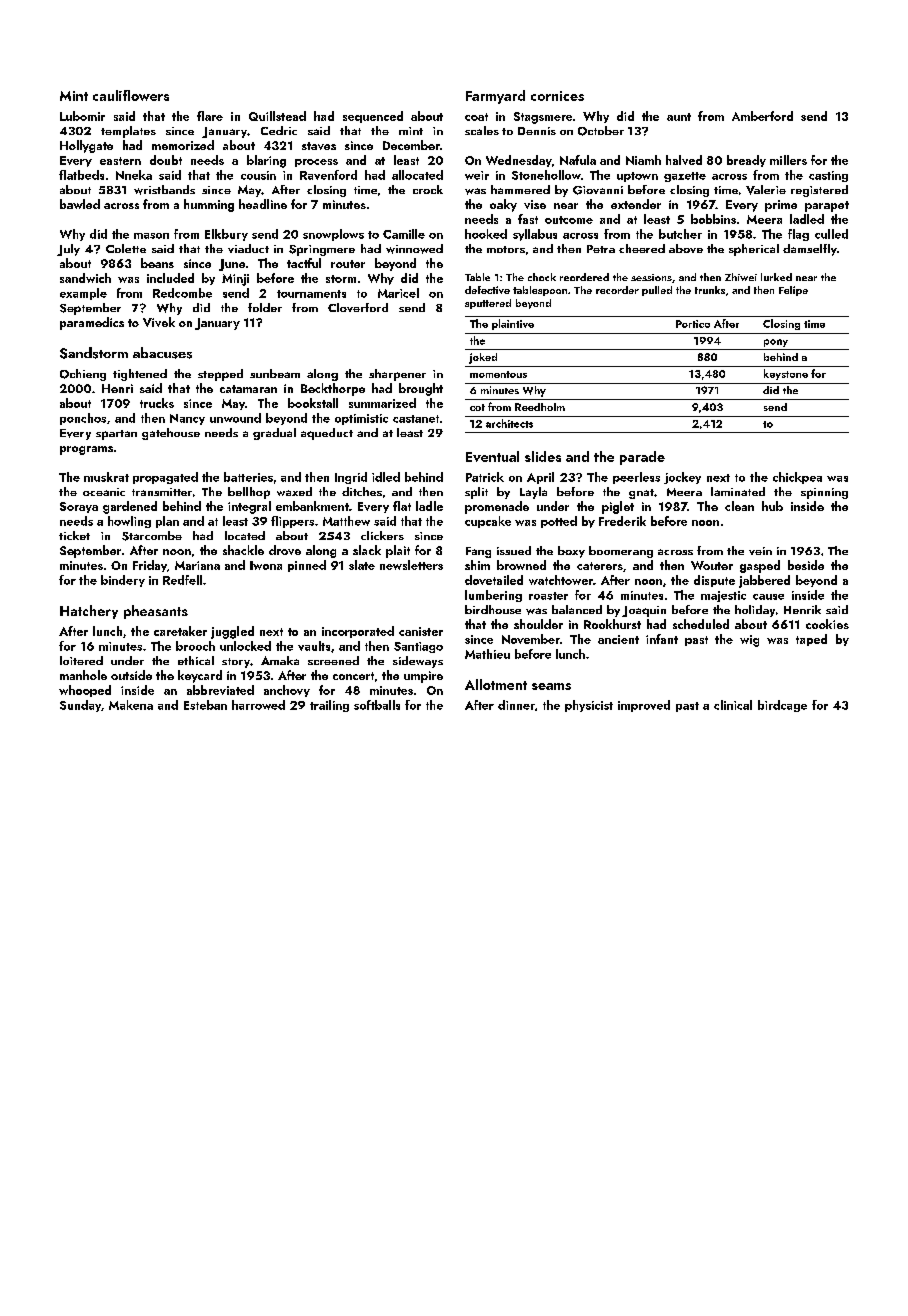  I want to click on example, so click(83, 294).
